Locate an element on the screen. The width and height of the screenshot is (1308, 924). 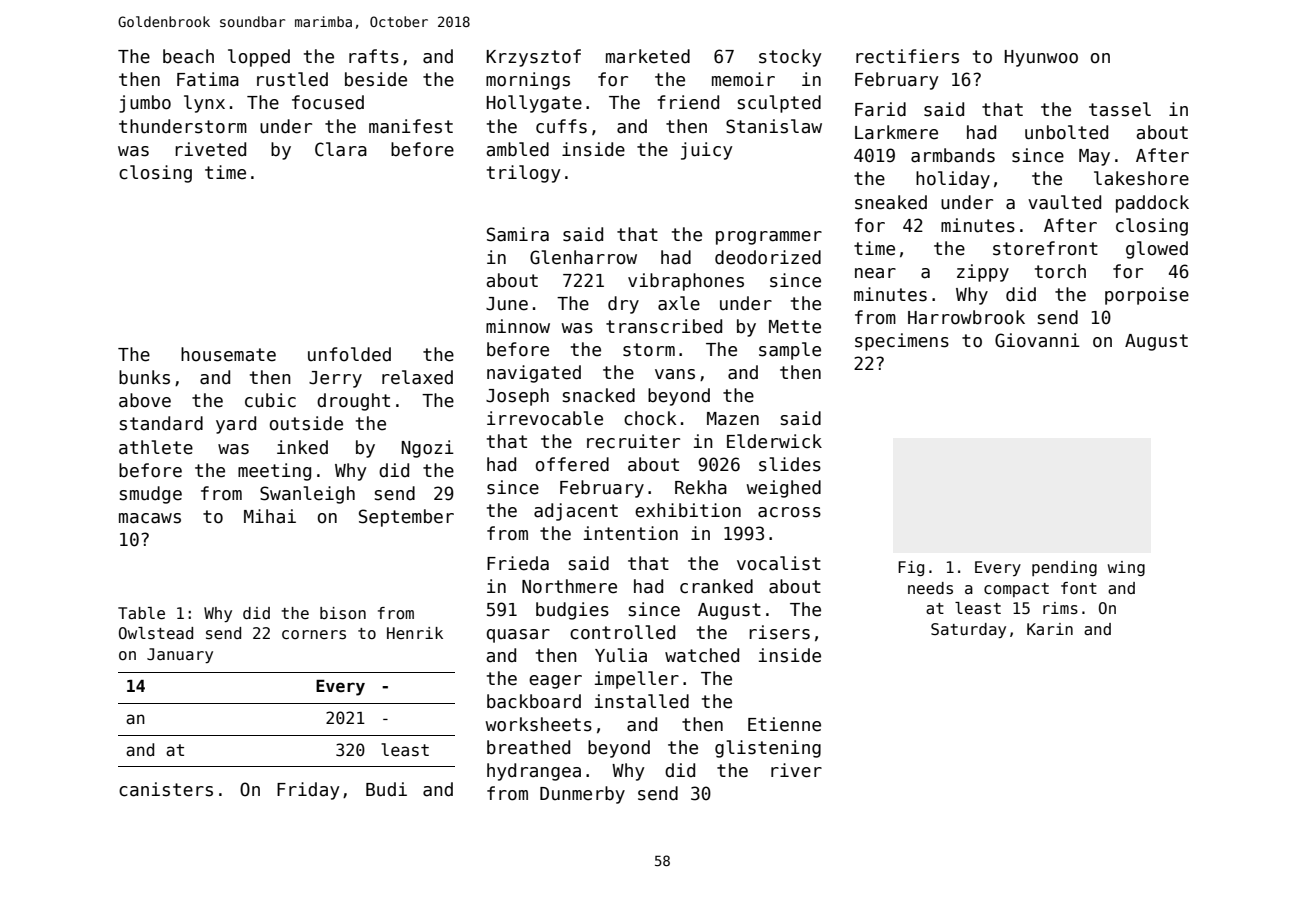
lakeshore is located at coordinates (1141, 178).
